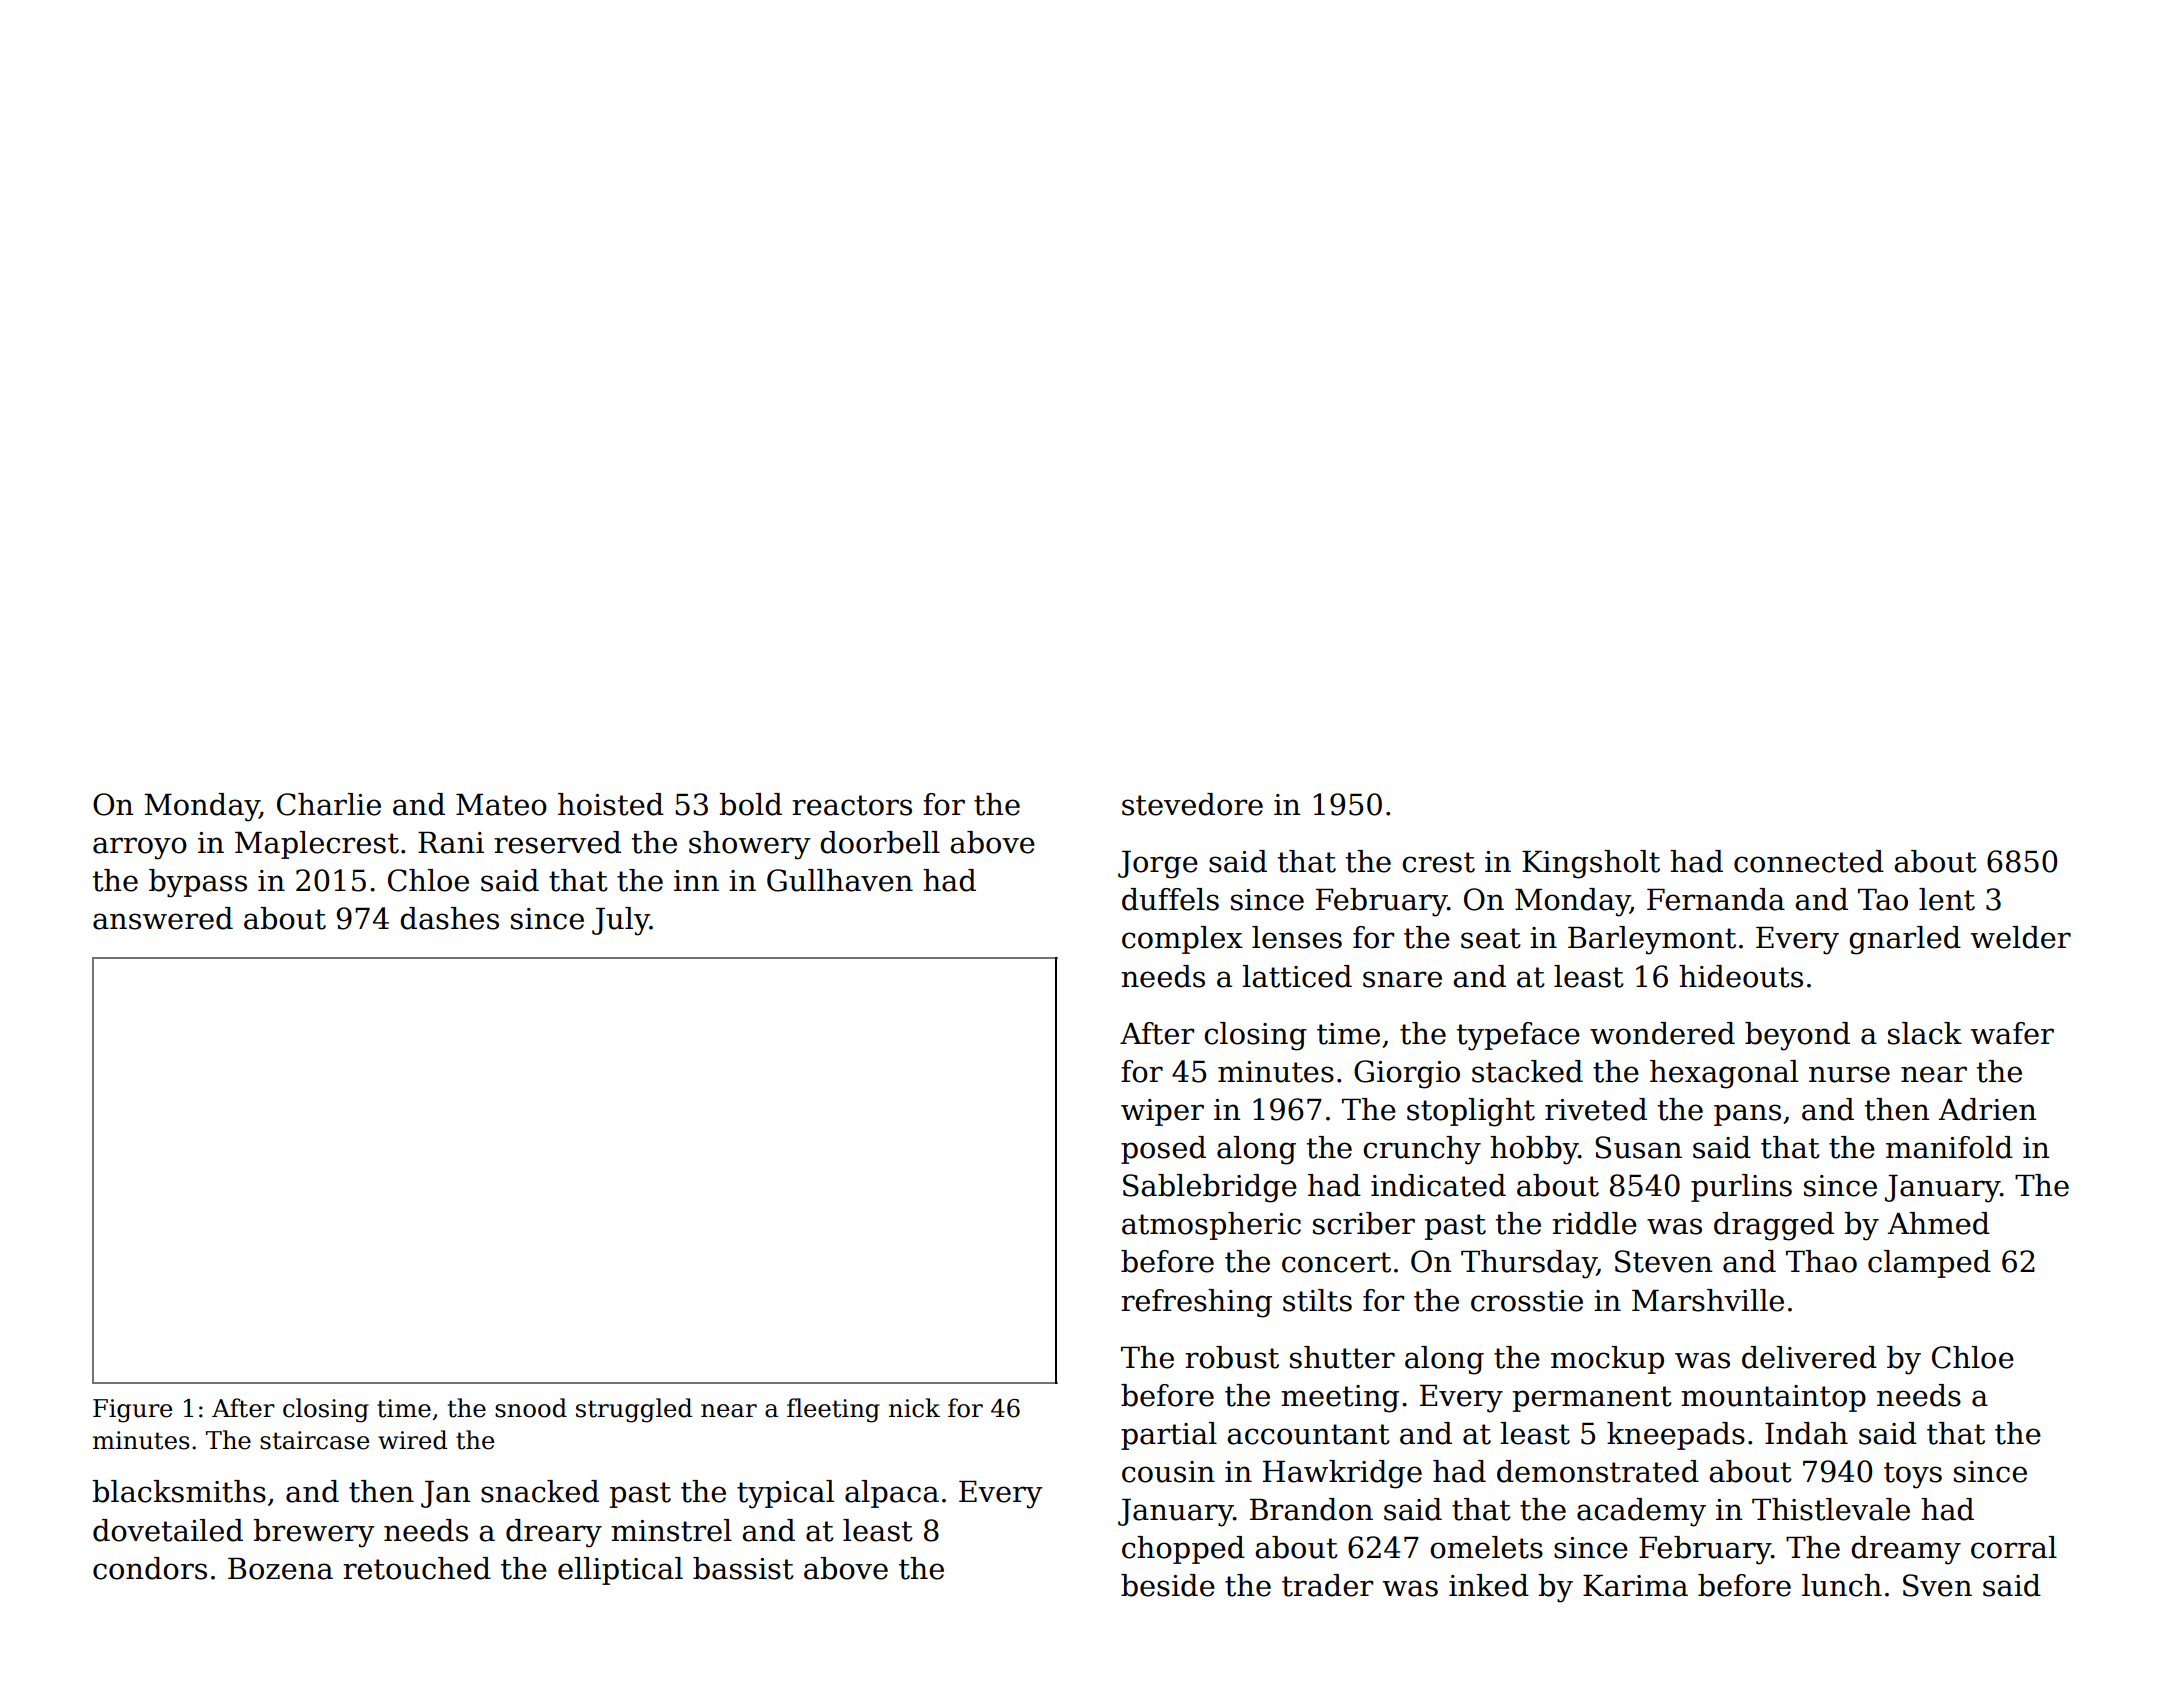  What do you see at coordinates (1210, 1188) in the image?
I see `Sablebridge` at bounding box center [1210, 1188].
